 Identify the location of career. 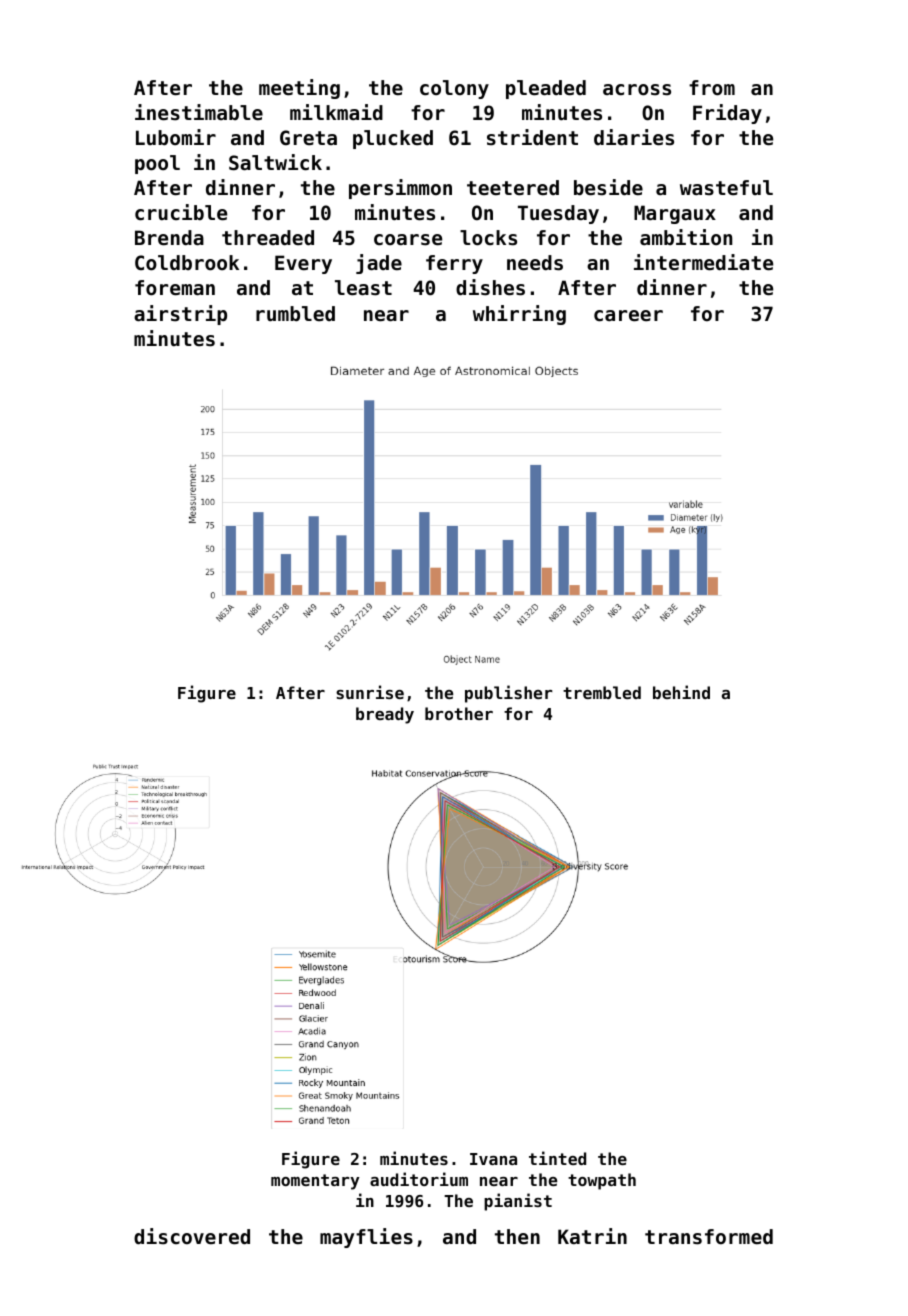
(628, 316).
